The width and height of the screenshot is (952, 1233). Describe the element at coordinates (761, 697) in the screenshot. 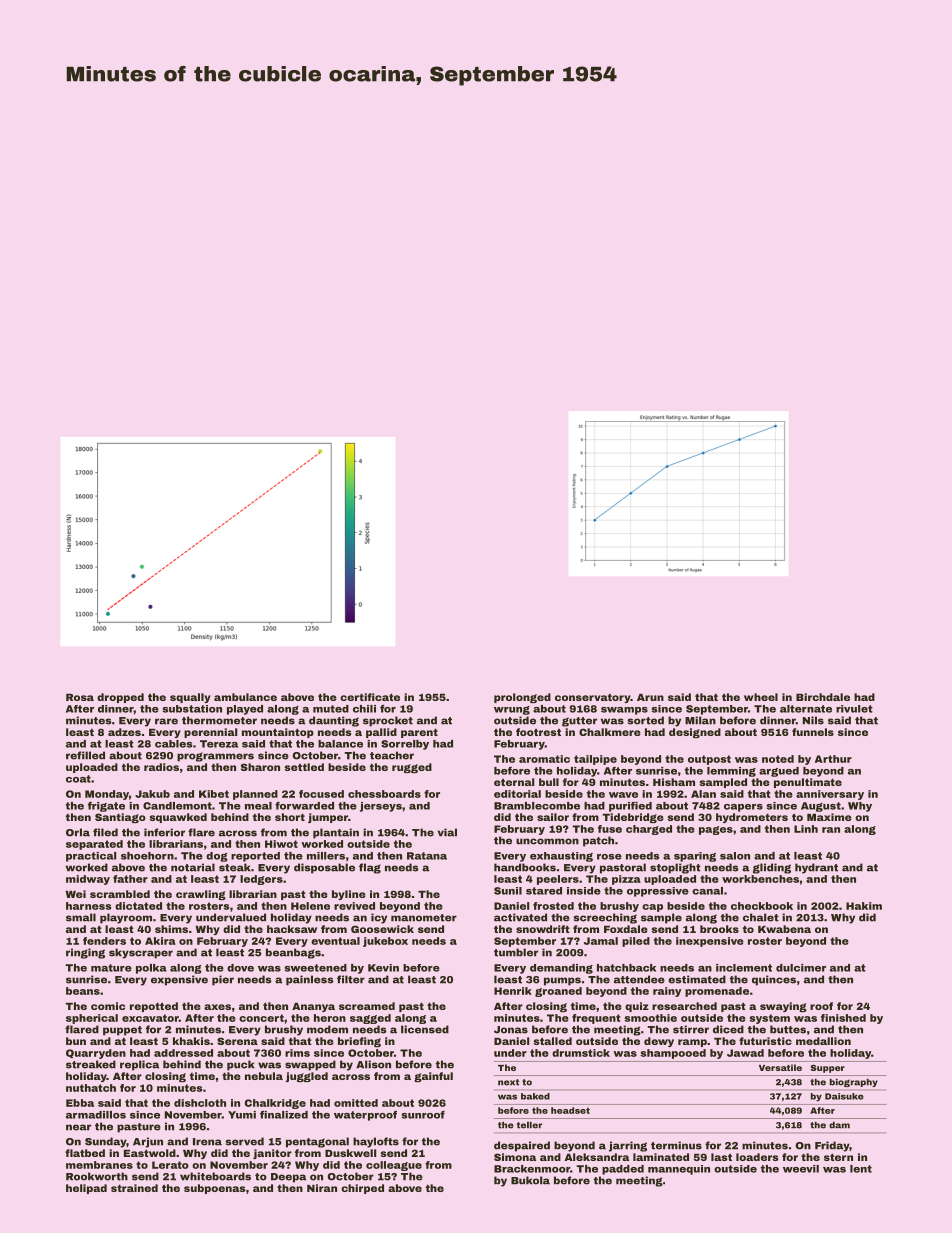

I see `wheel` at that location.
